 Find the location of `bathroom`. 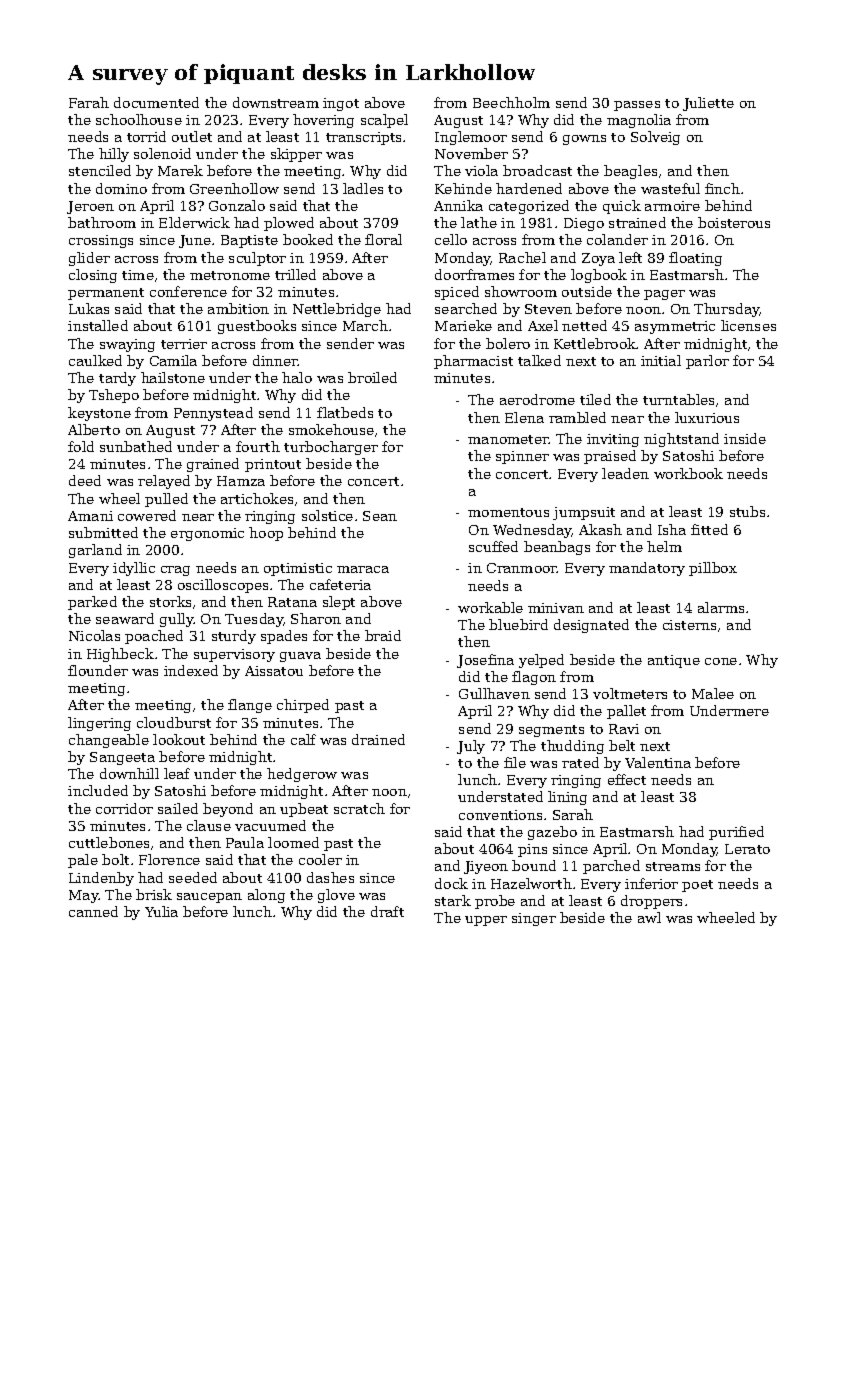

bathroom is located at coordinates (102, 222).
